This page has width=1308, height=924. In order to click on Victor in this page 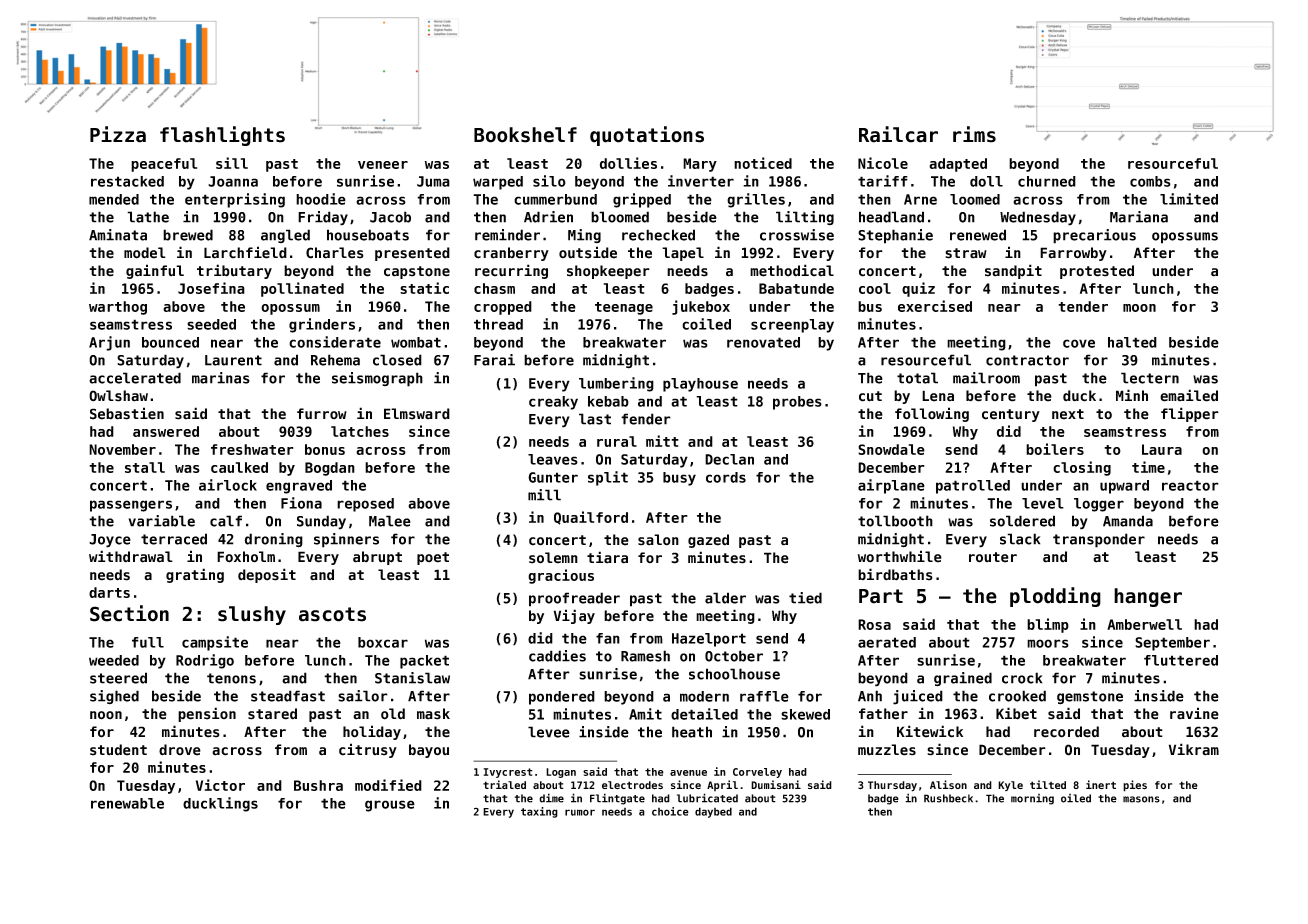, I will do `click(220, 785)`.
